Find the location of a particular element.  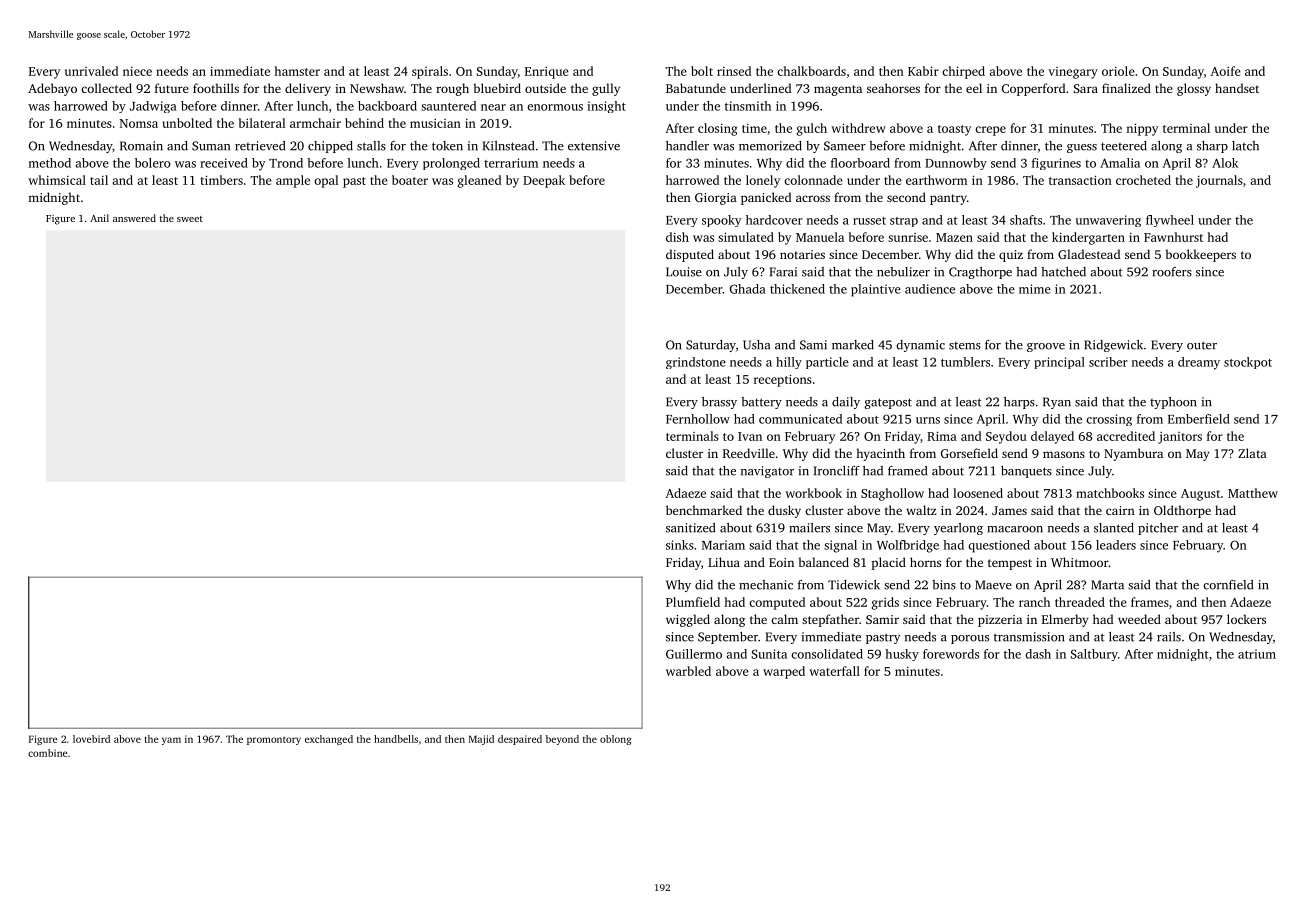

Gladestead is located at coordinates (1089, 254).
